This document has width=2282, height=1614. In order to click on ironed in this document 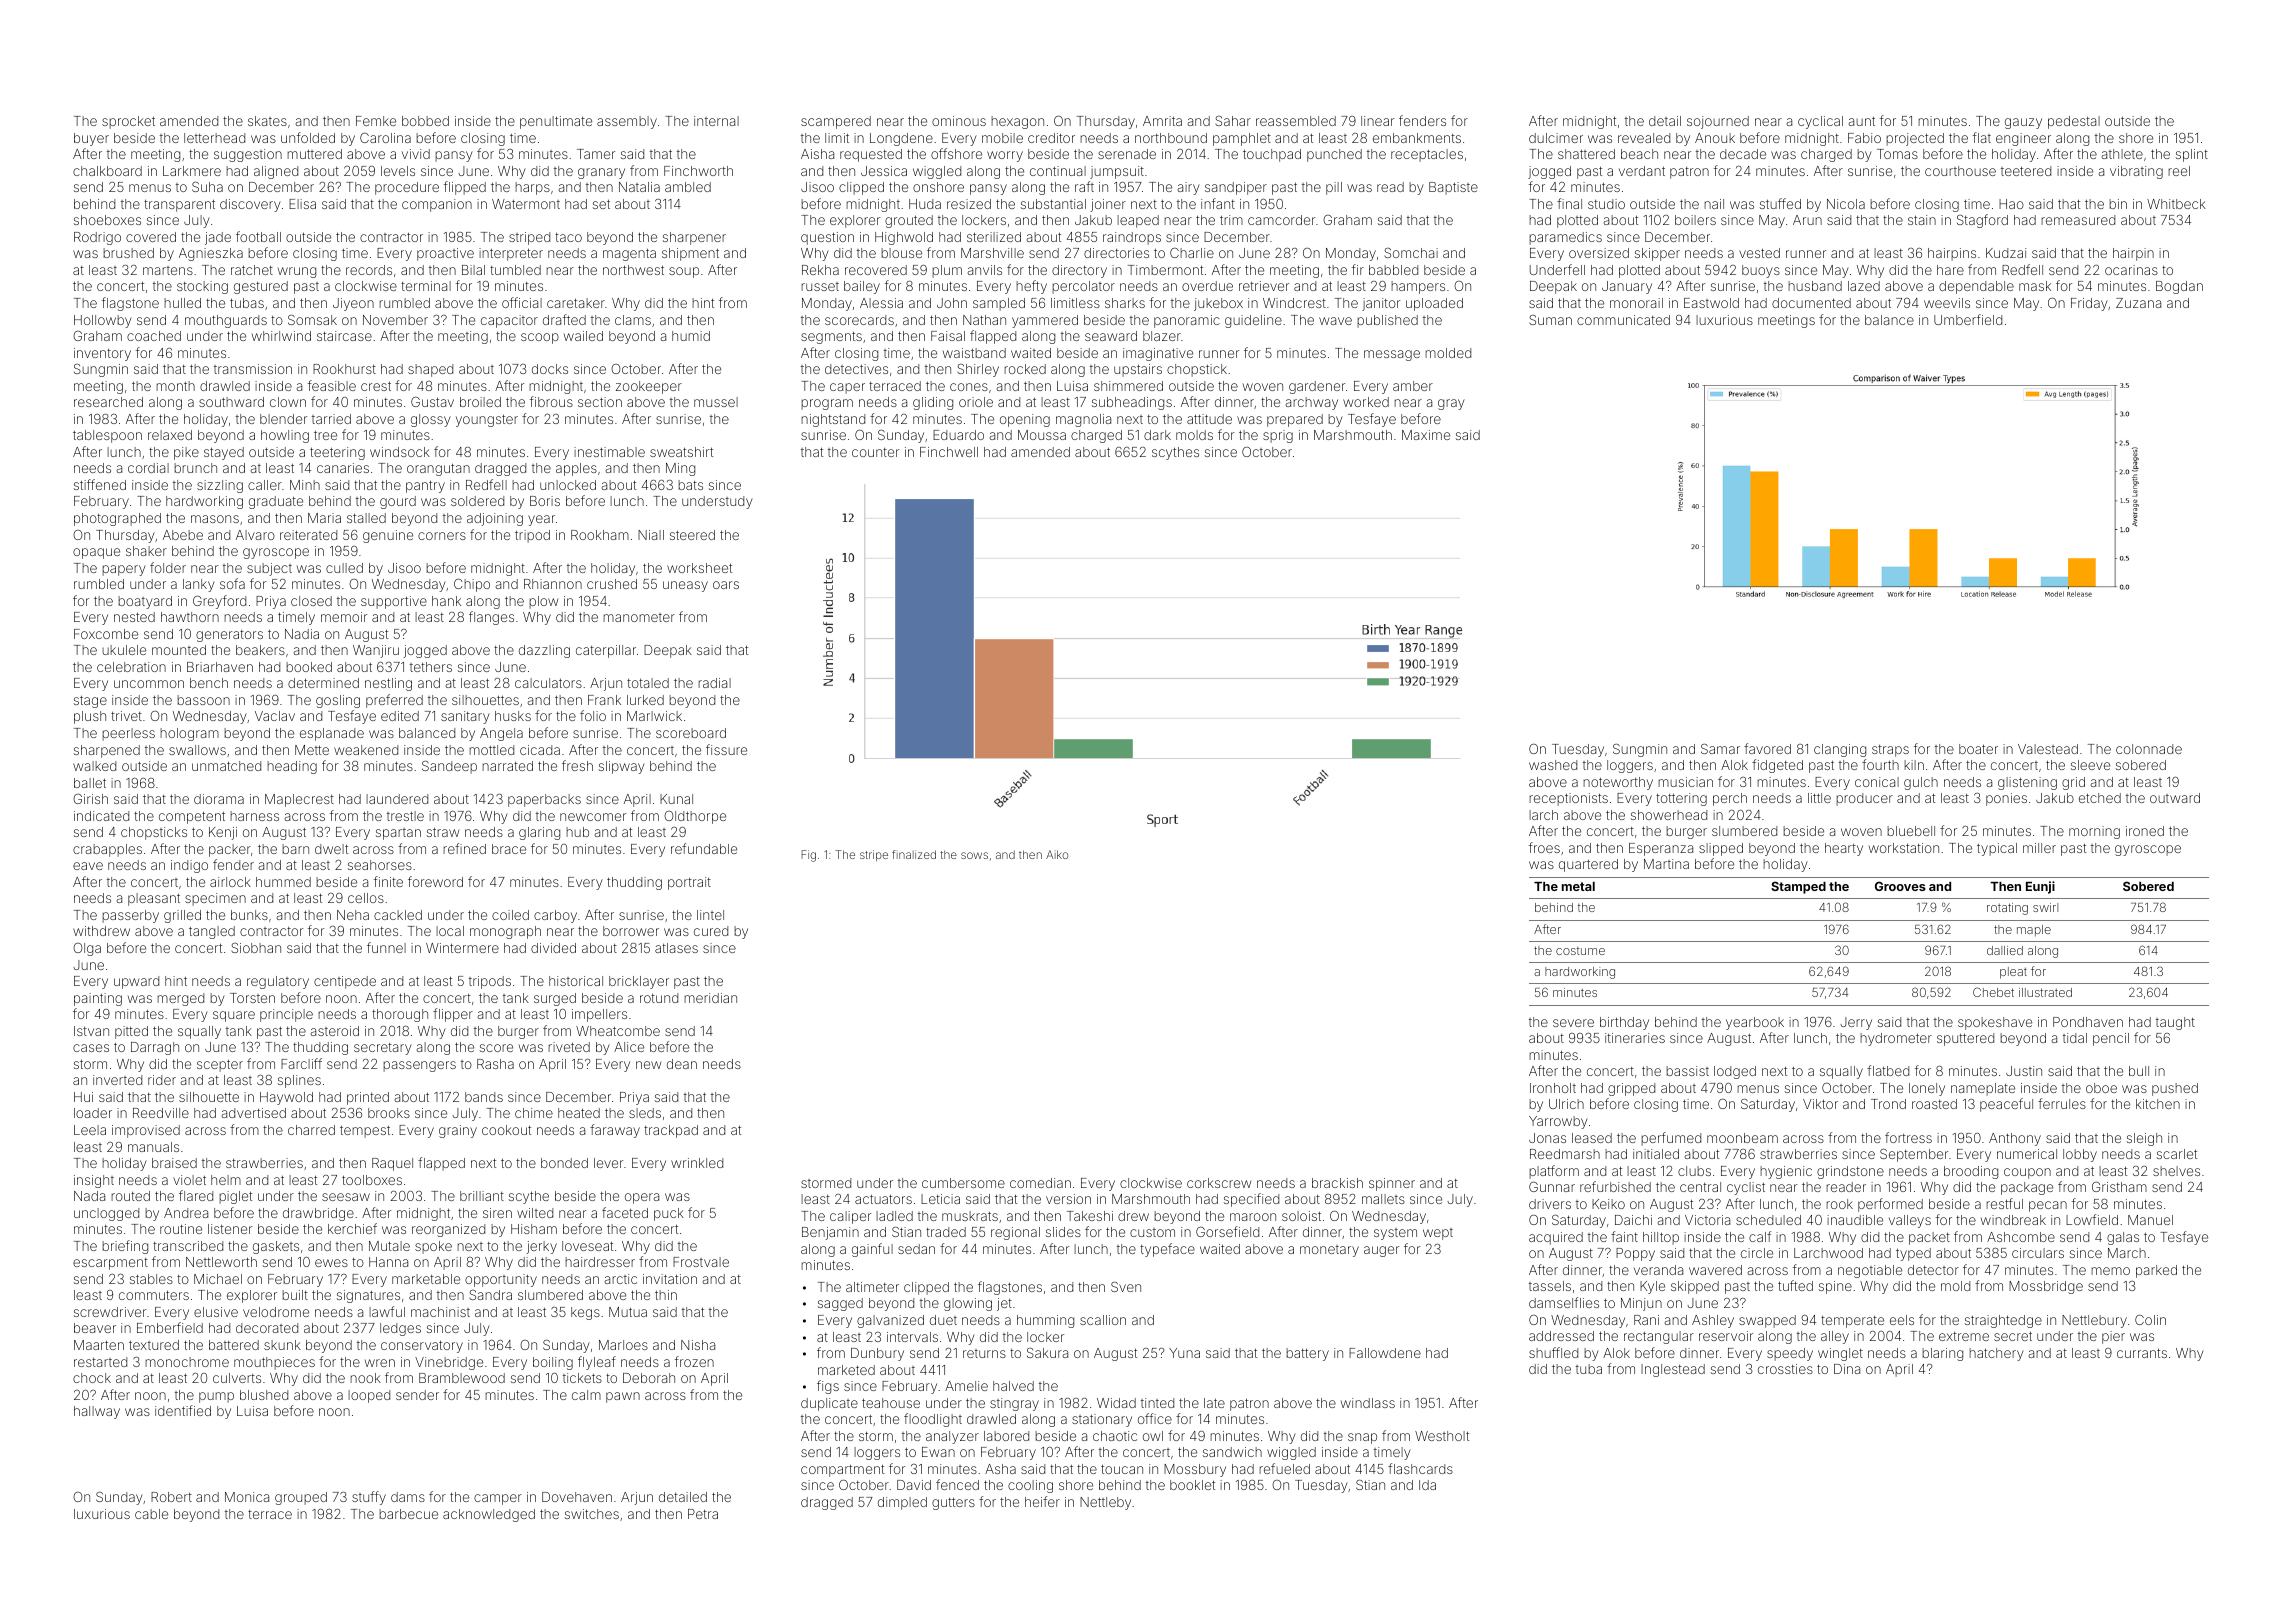, I will do `click(2145, 831)`.
